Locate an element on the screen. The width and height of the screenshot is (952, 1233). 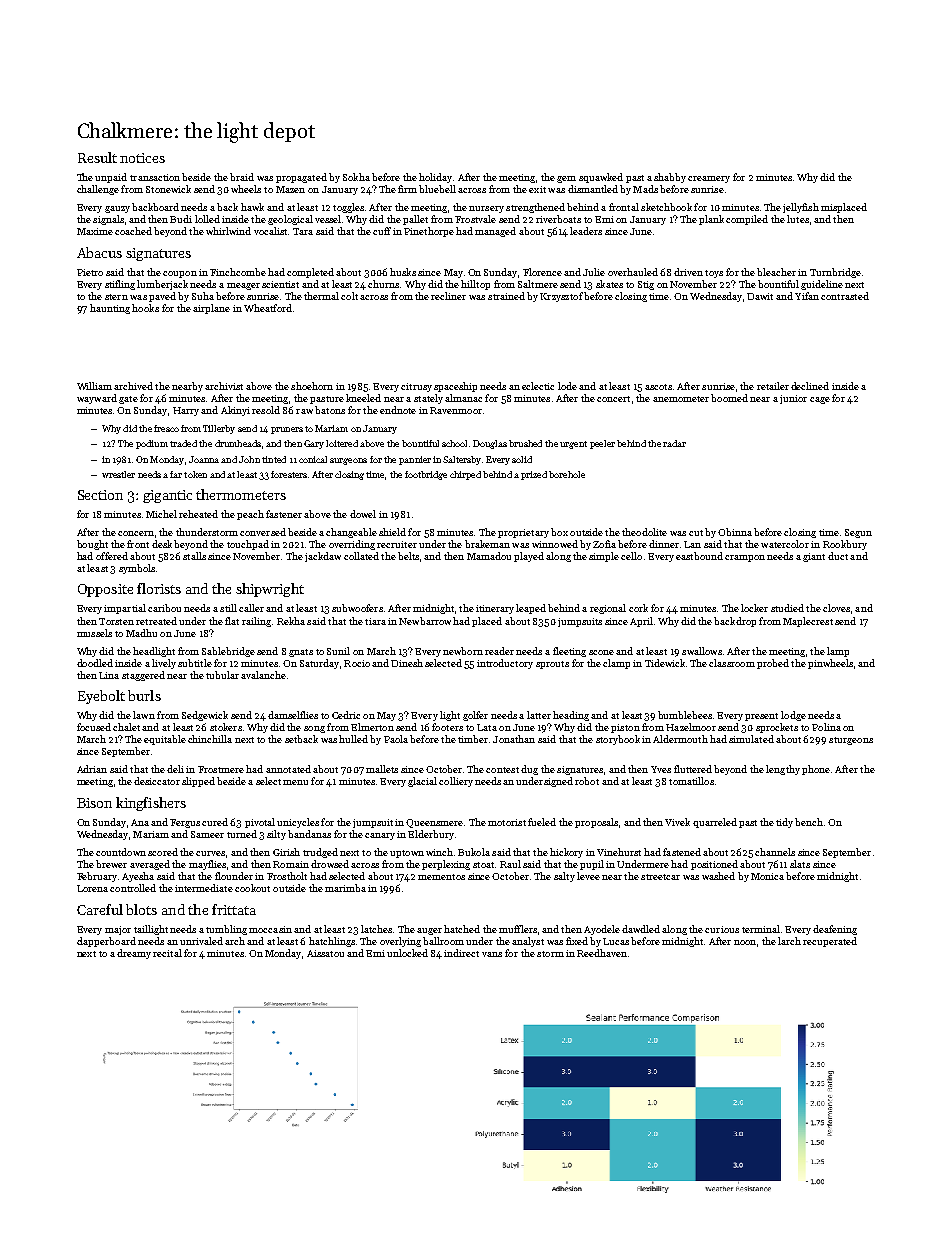
clapperboard is located at coordinates (106, 942).
